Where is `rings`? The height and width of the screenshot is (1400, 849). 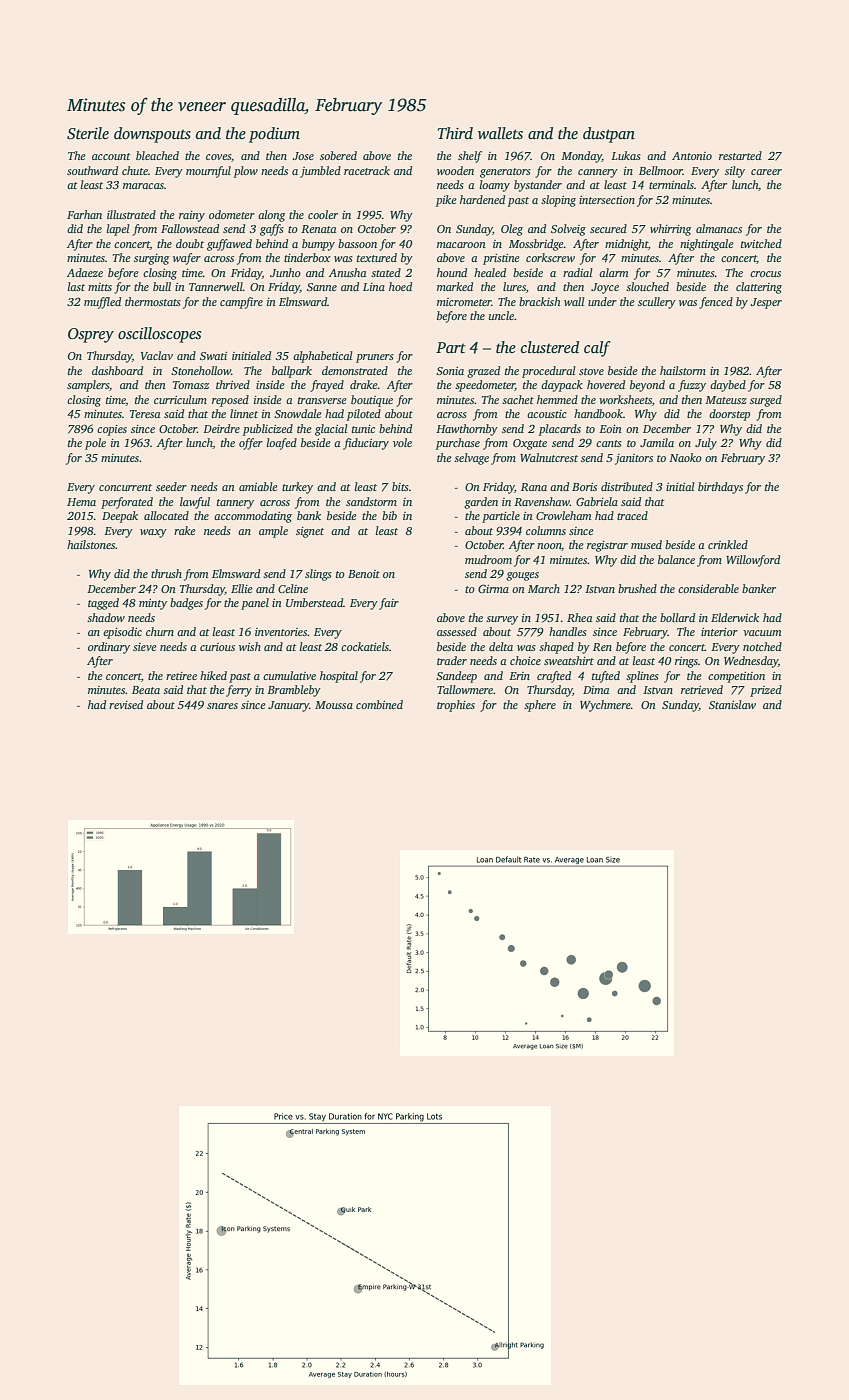
rings is located at coordinates (686, 662).
